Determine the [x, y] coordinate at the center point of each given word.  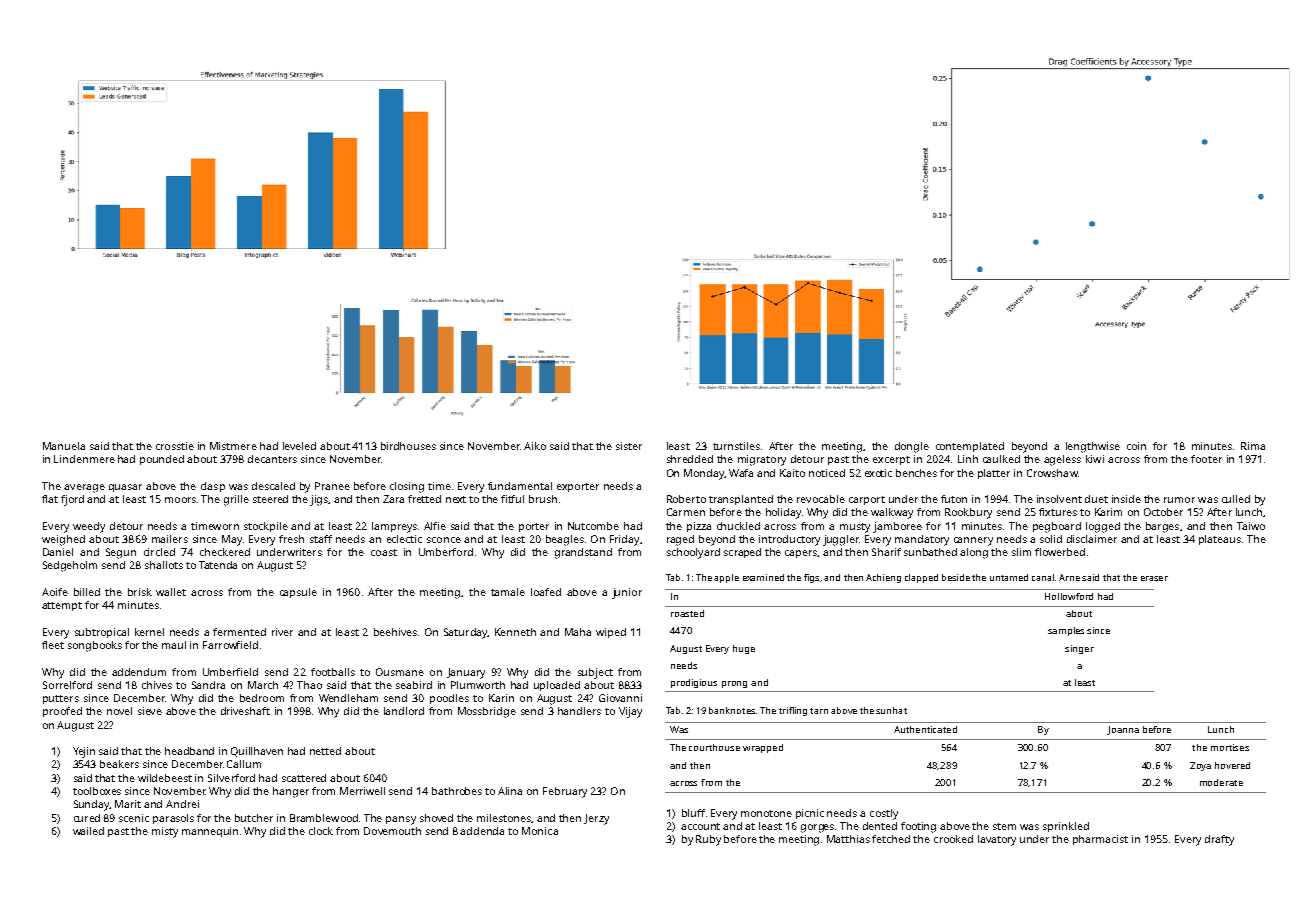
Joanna [1123, 730]
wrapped [763, 748]
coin [1136, 446]
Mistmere [233, 446]
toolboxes [97, 791]
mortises [1230, 747]
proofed [62, 712]
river [282, 632]
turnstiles [736, 446]
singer [1079, 649]
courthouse [714, 747]
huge [744, 649]
